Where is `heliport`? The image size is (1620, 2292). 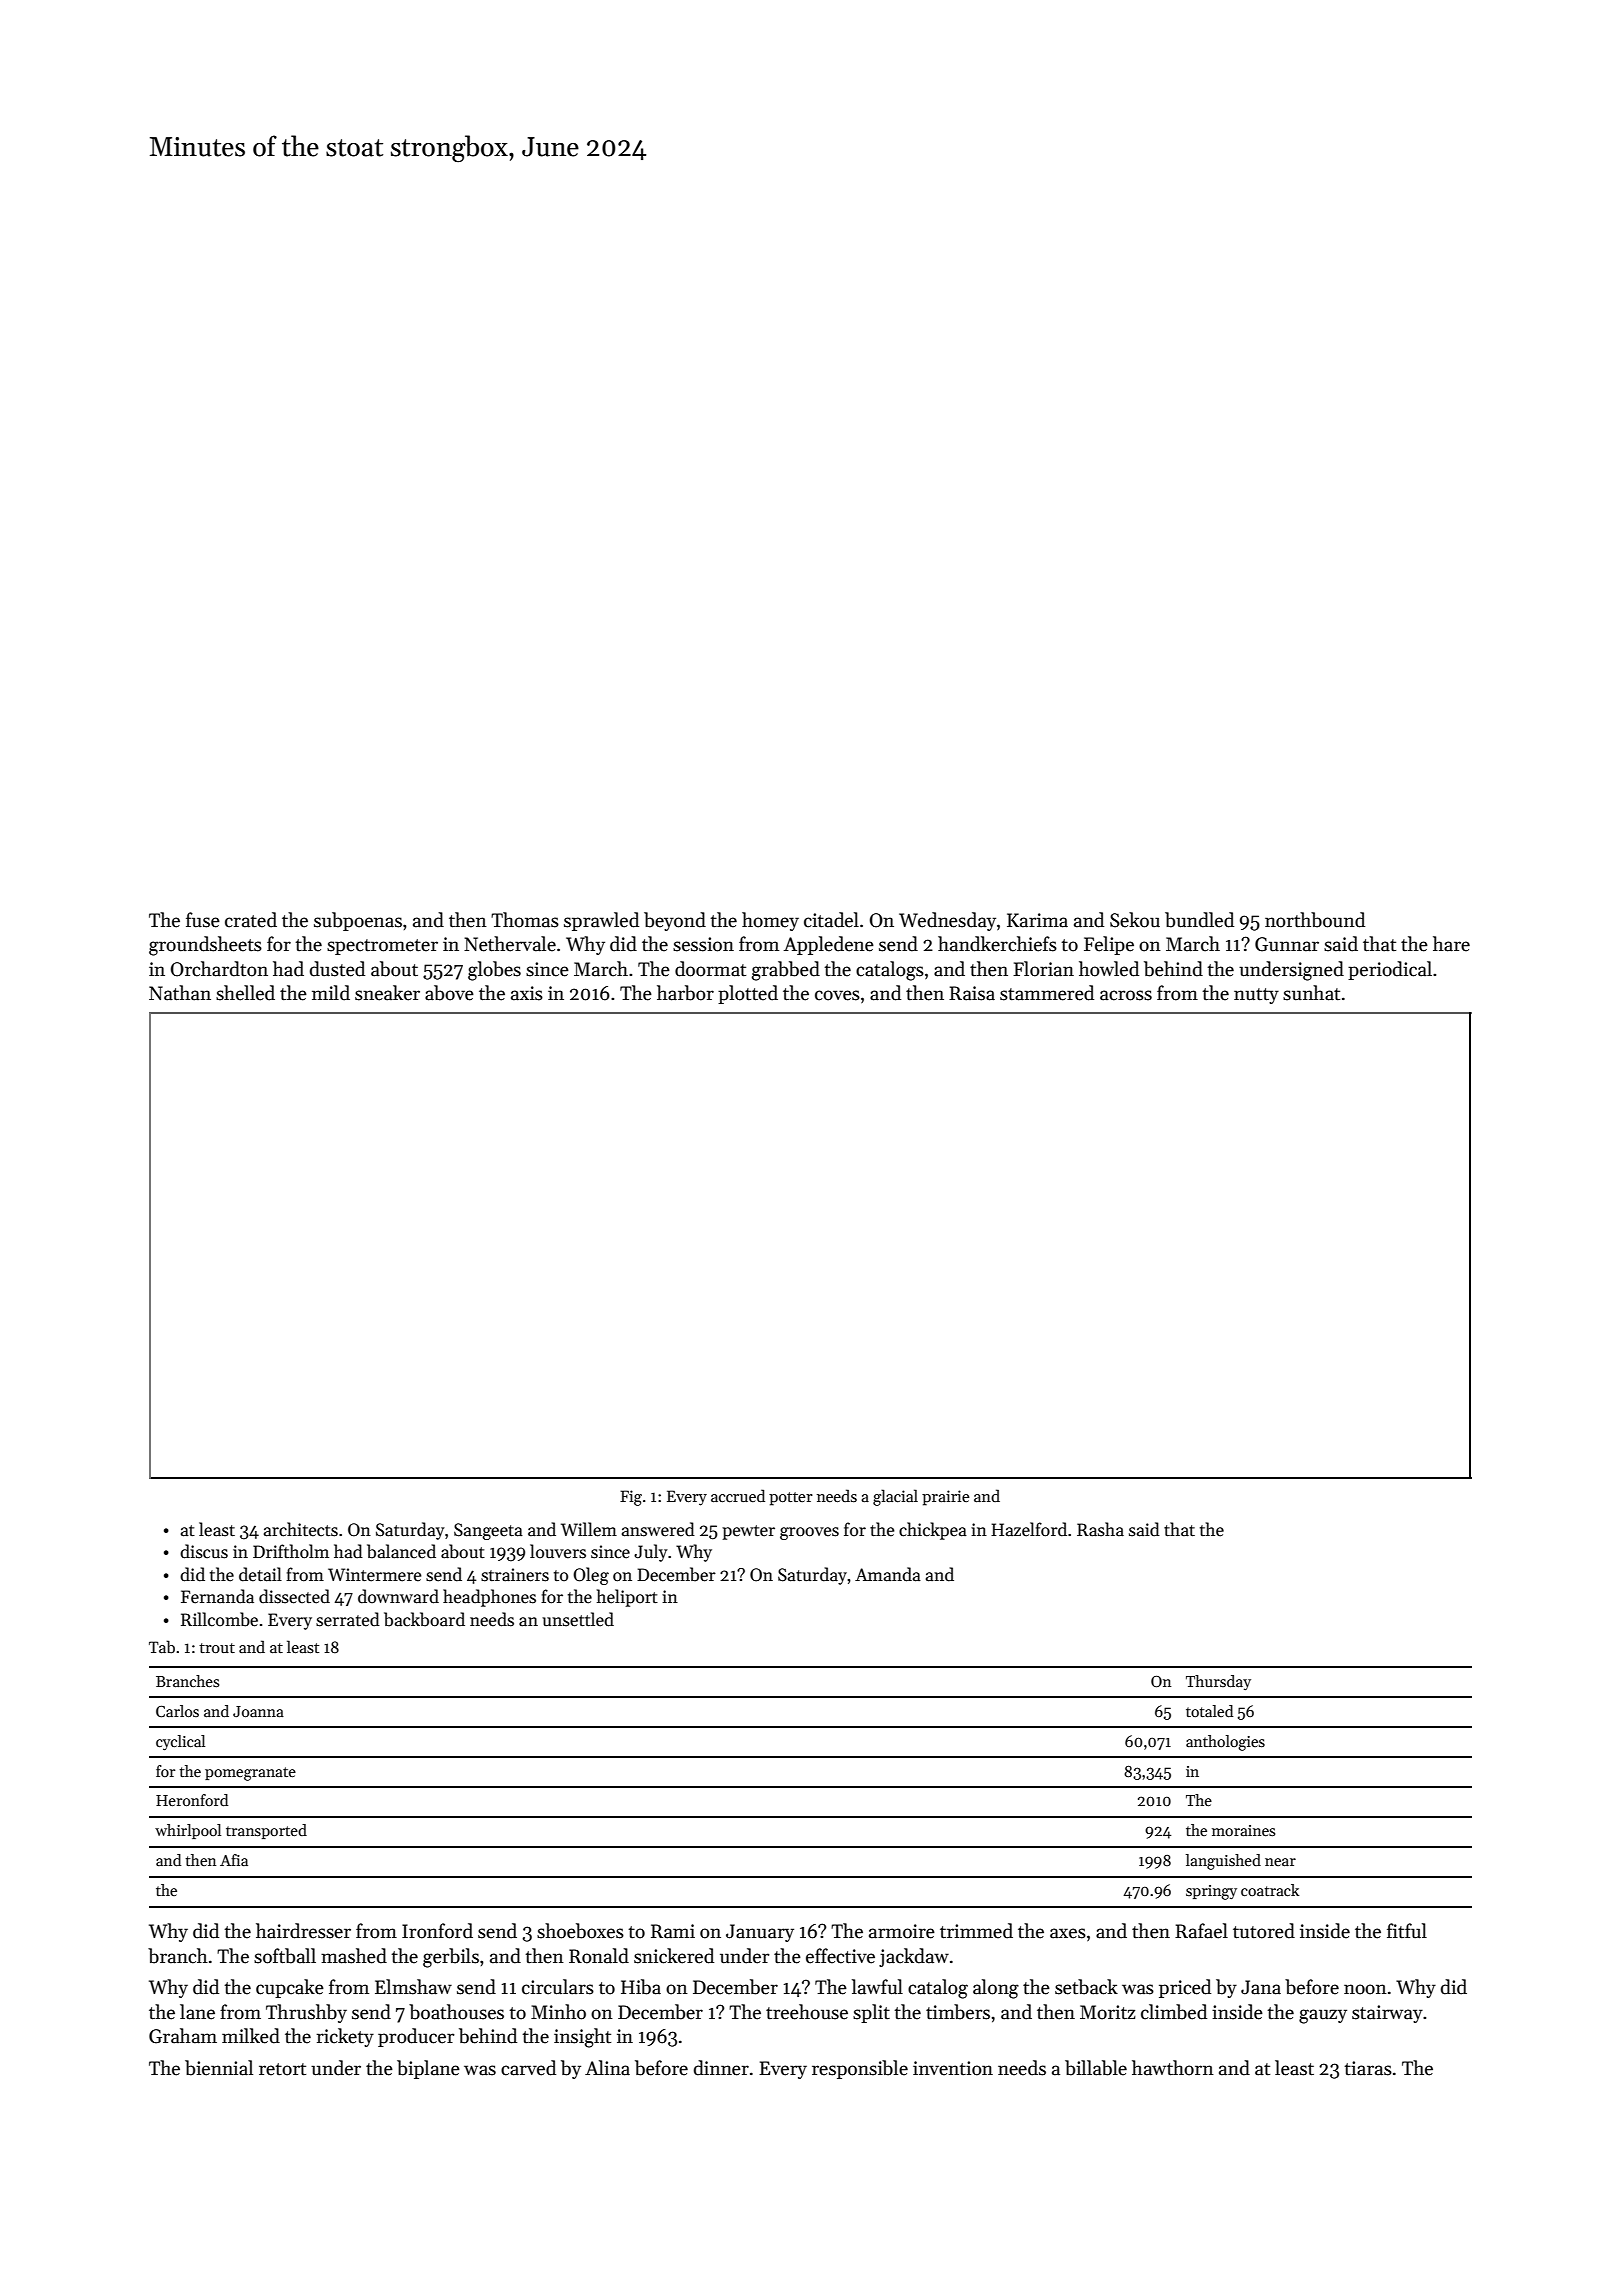 heliport is located at coordinates (627, 1598).
